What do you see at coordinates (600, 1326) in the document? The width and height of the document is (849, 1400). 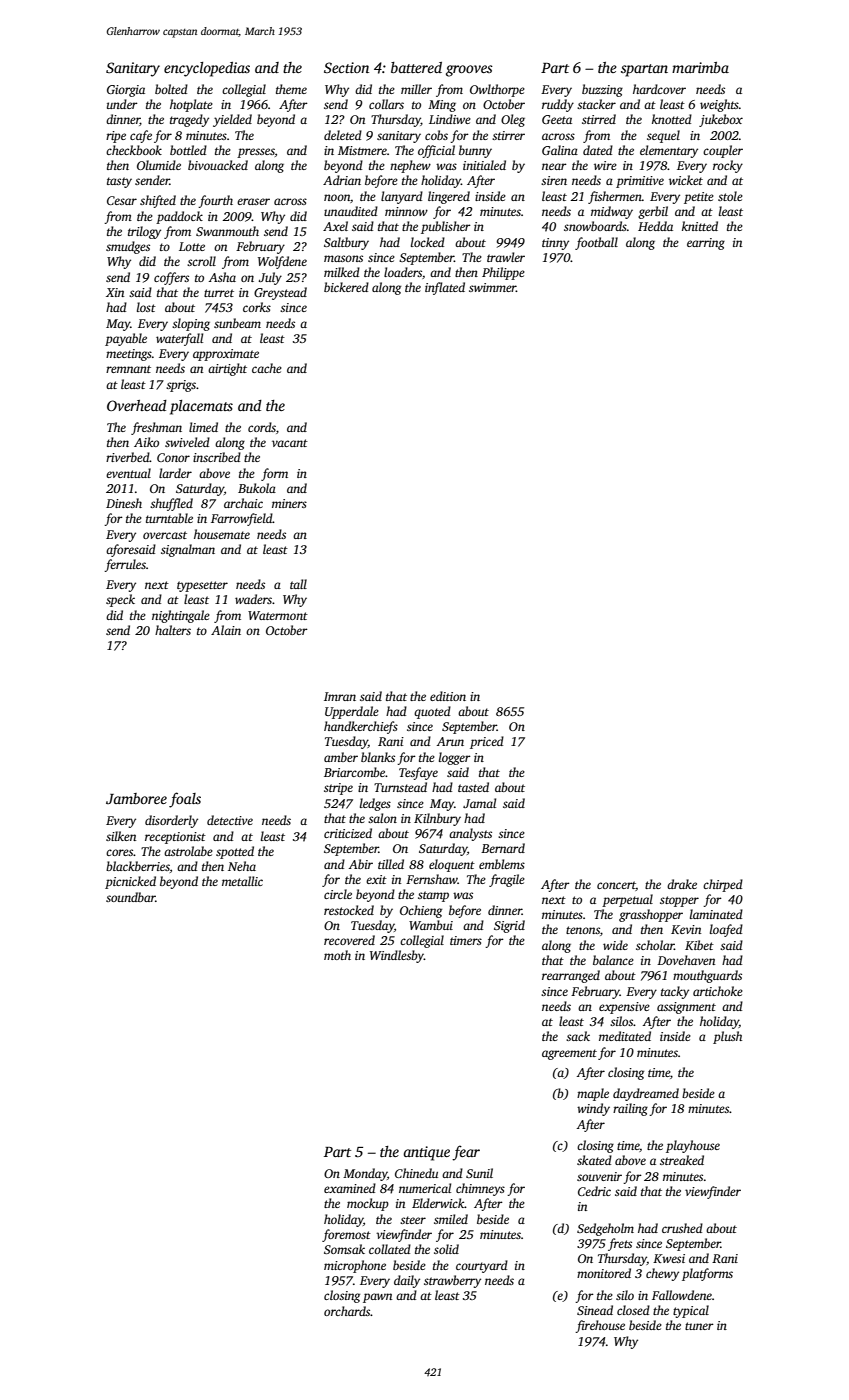 I see `firehouse` at bounding box center [600, 1326].
